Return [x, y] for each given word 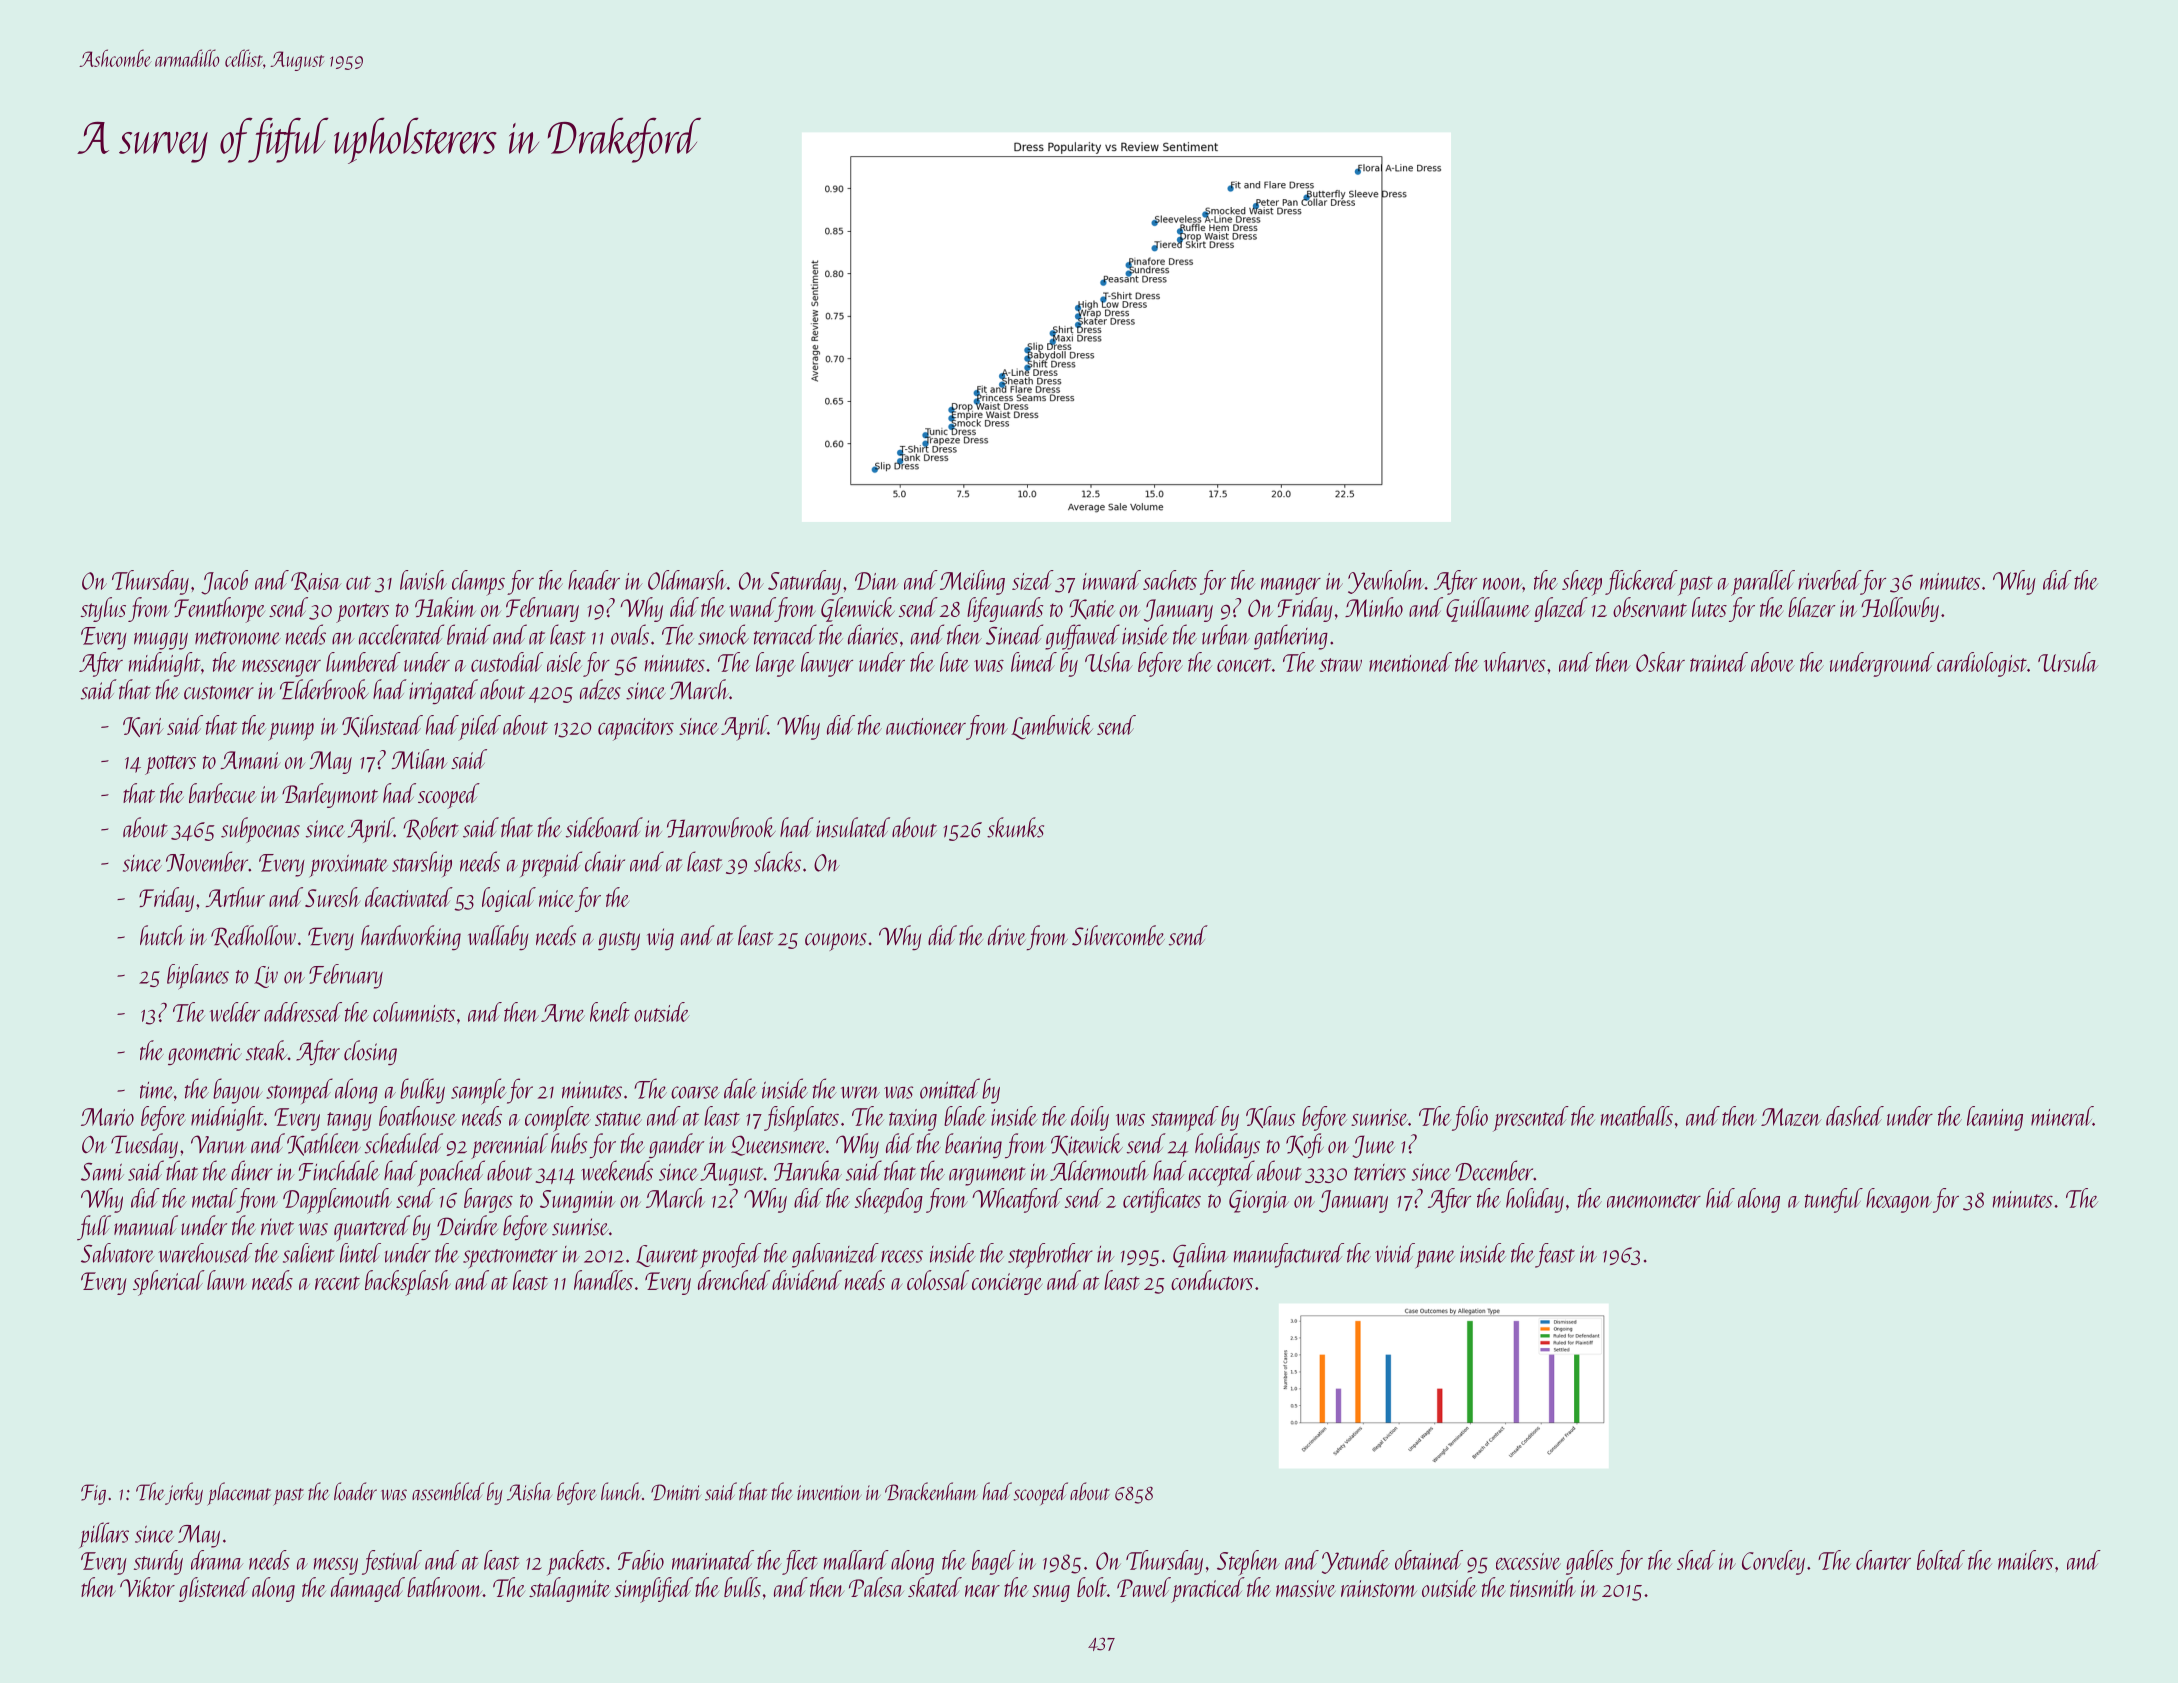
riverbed [1829, 580]
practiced [1208, 1590]
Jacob [224, 582]
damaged [368, 1589]
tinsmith [1543, 1587]
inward [1112, 580]
